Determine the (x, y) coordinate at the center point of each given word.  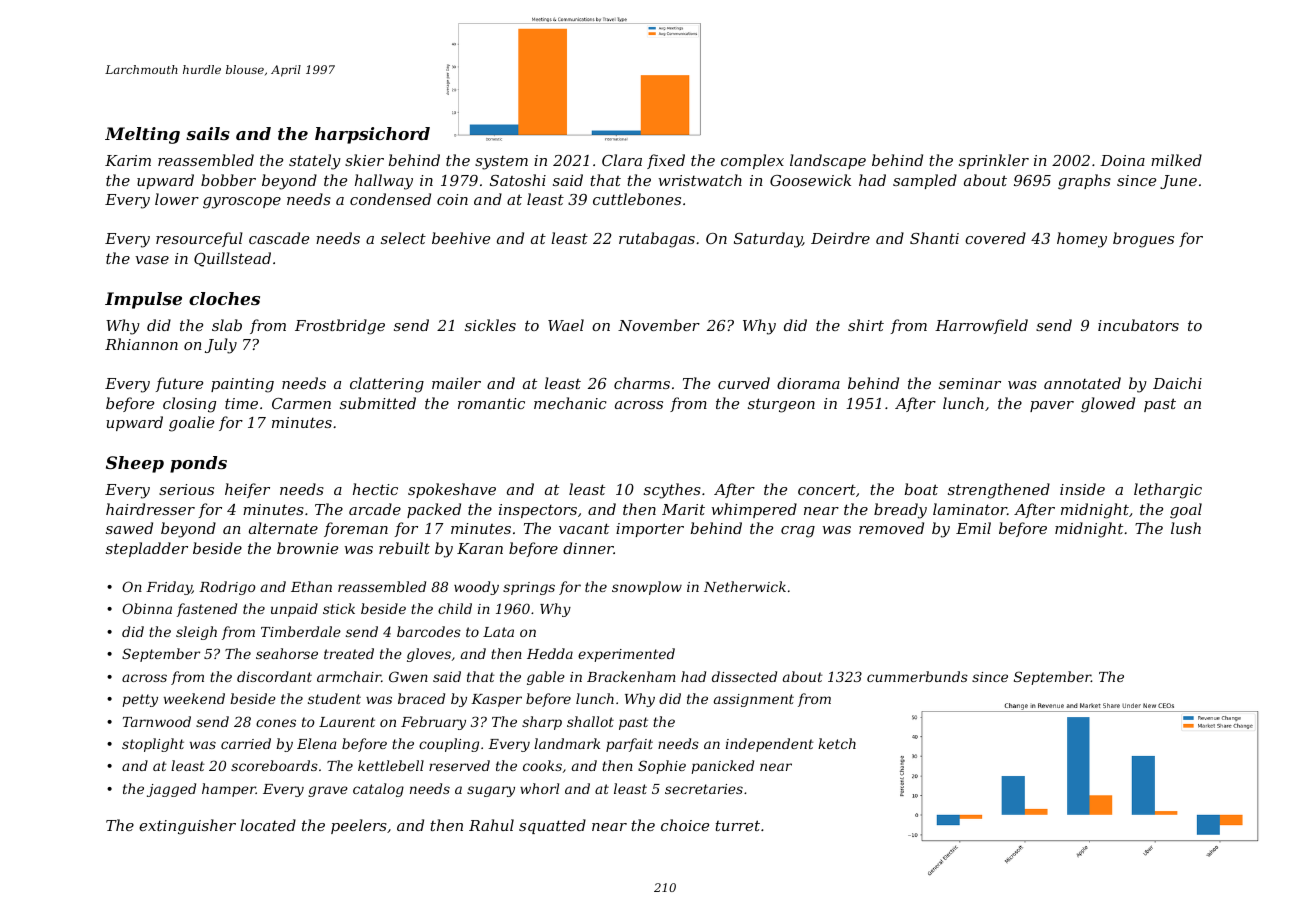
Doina (1122, 160)
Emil (973, 528)
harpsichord (372, 135)
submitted (378, 403)
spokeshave (452, 490)
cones (276, 723)
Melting (142, 135)
